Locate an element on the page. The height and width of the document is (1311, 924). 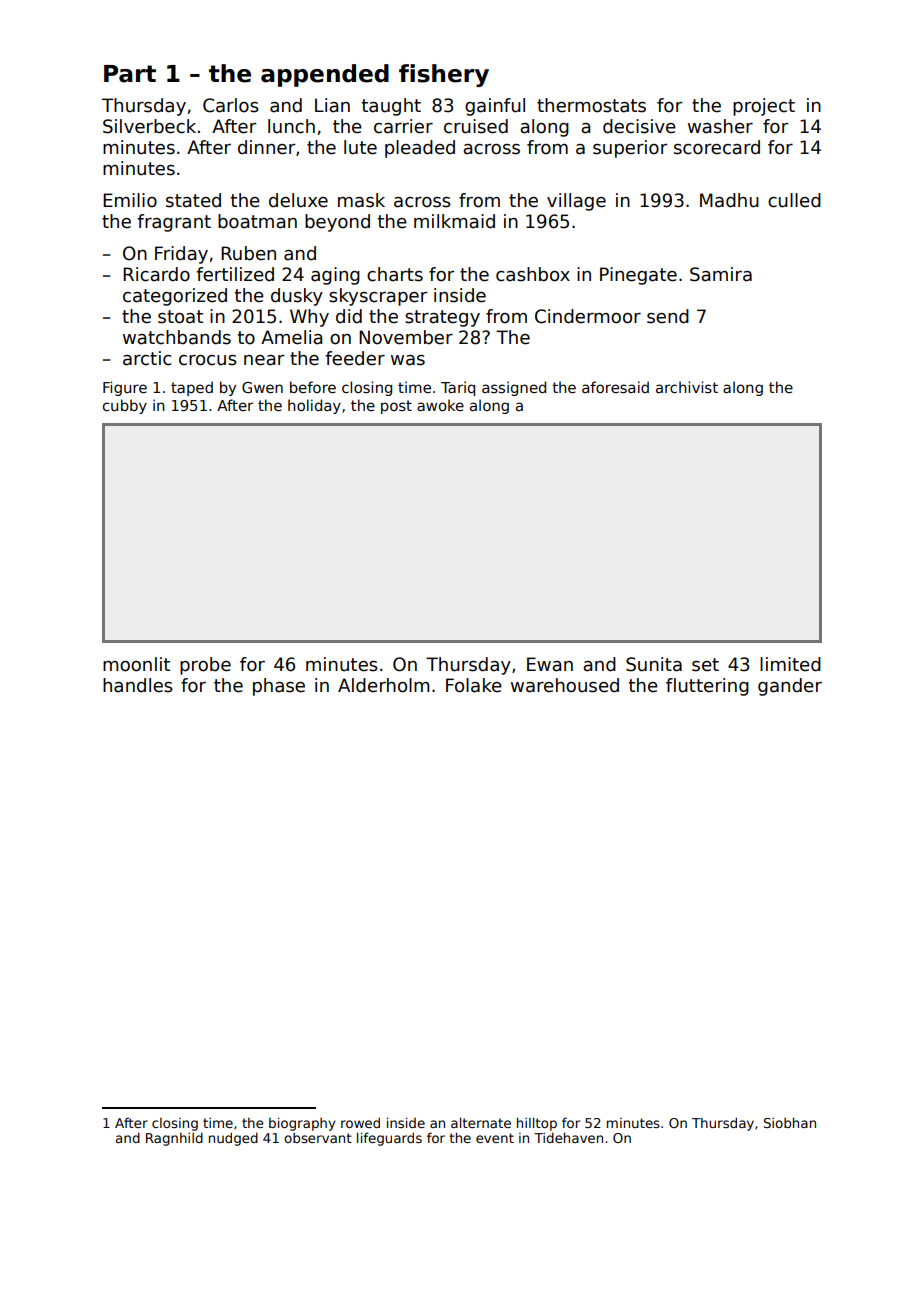
limited is located at coordinates (790, 664).
